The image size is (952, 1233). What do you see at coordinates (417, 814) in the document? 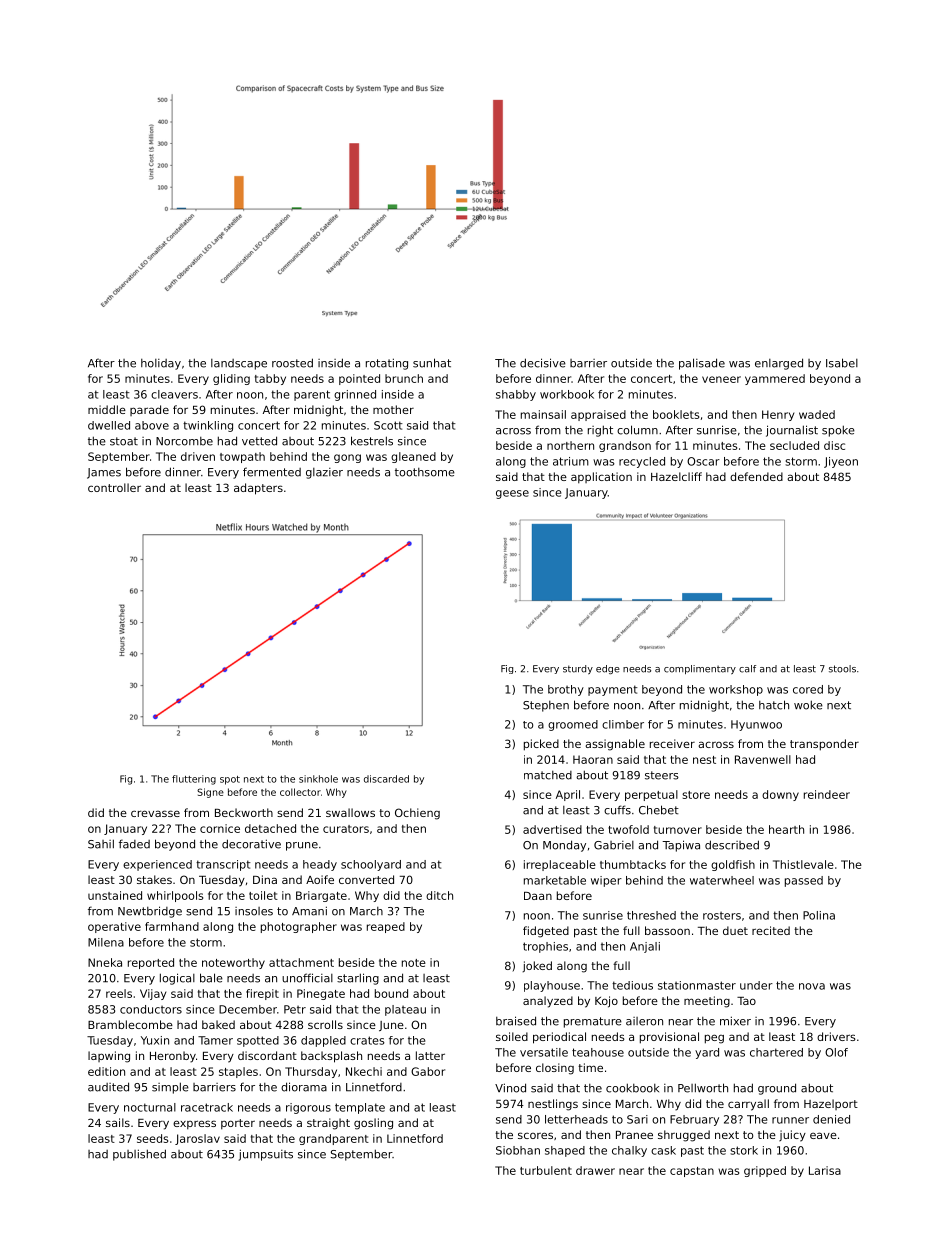
I see `Ochieng` at bounding box center [417, 814].
